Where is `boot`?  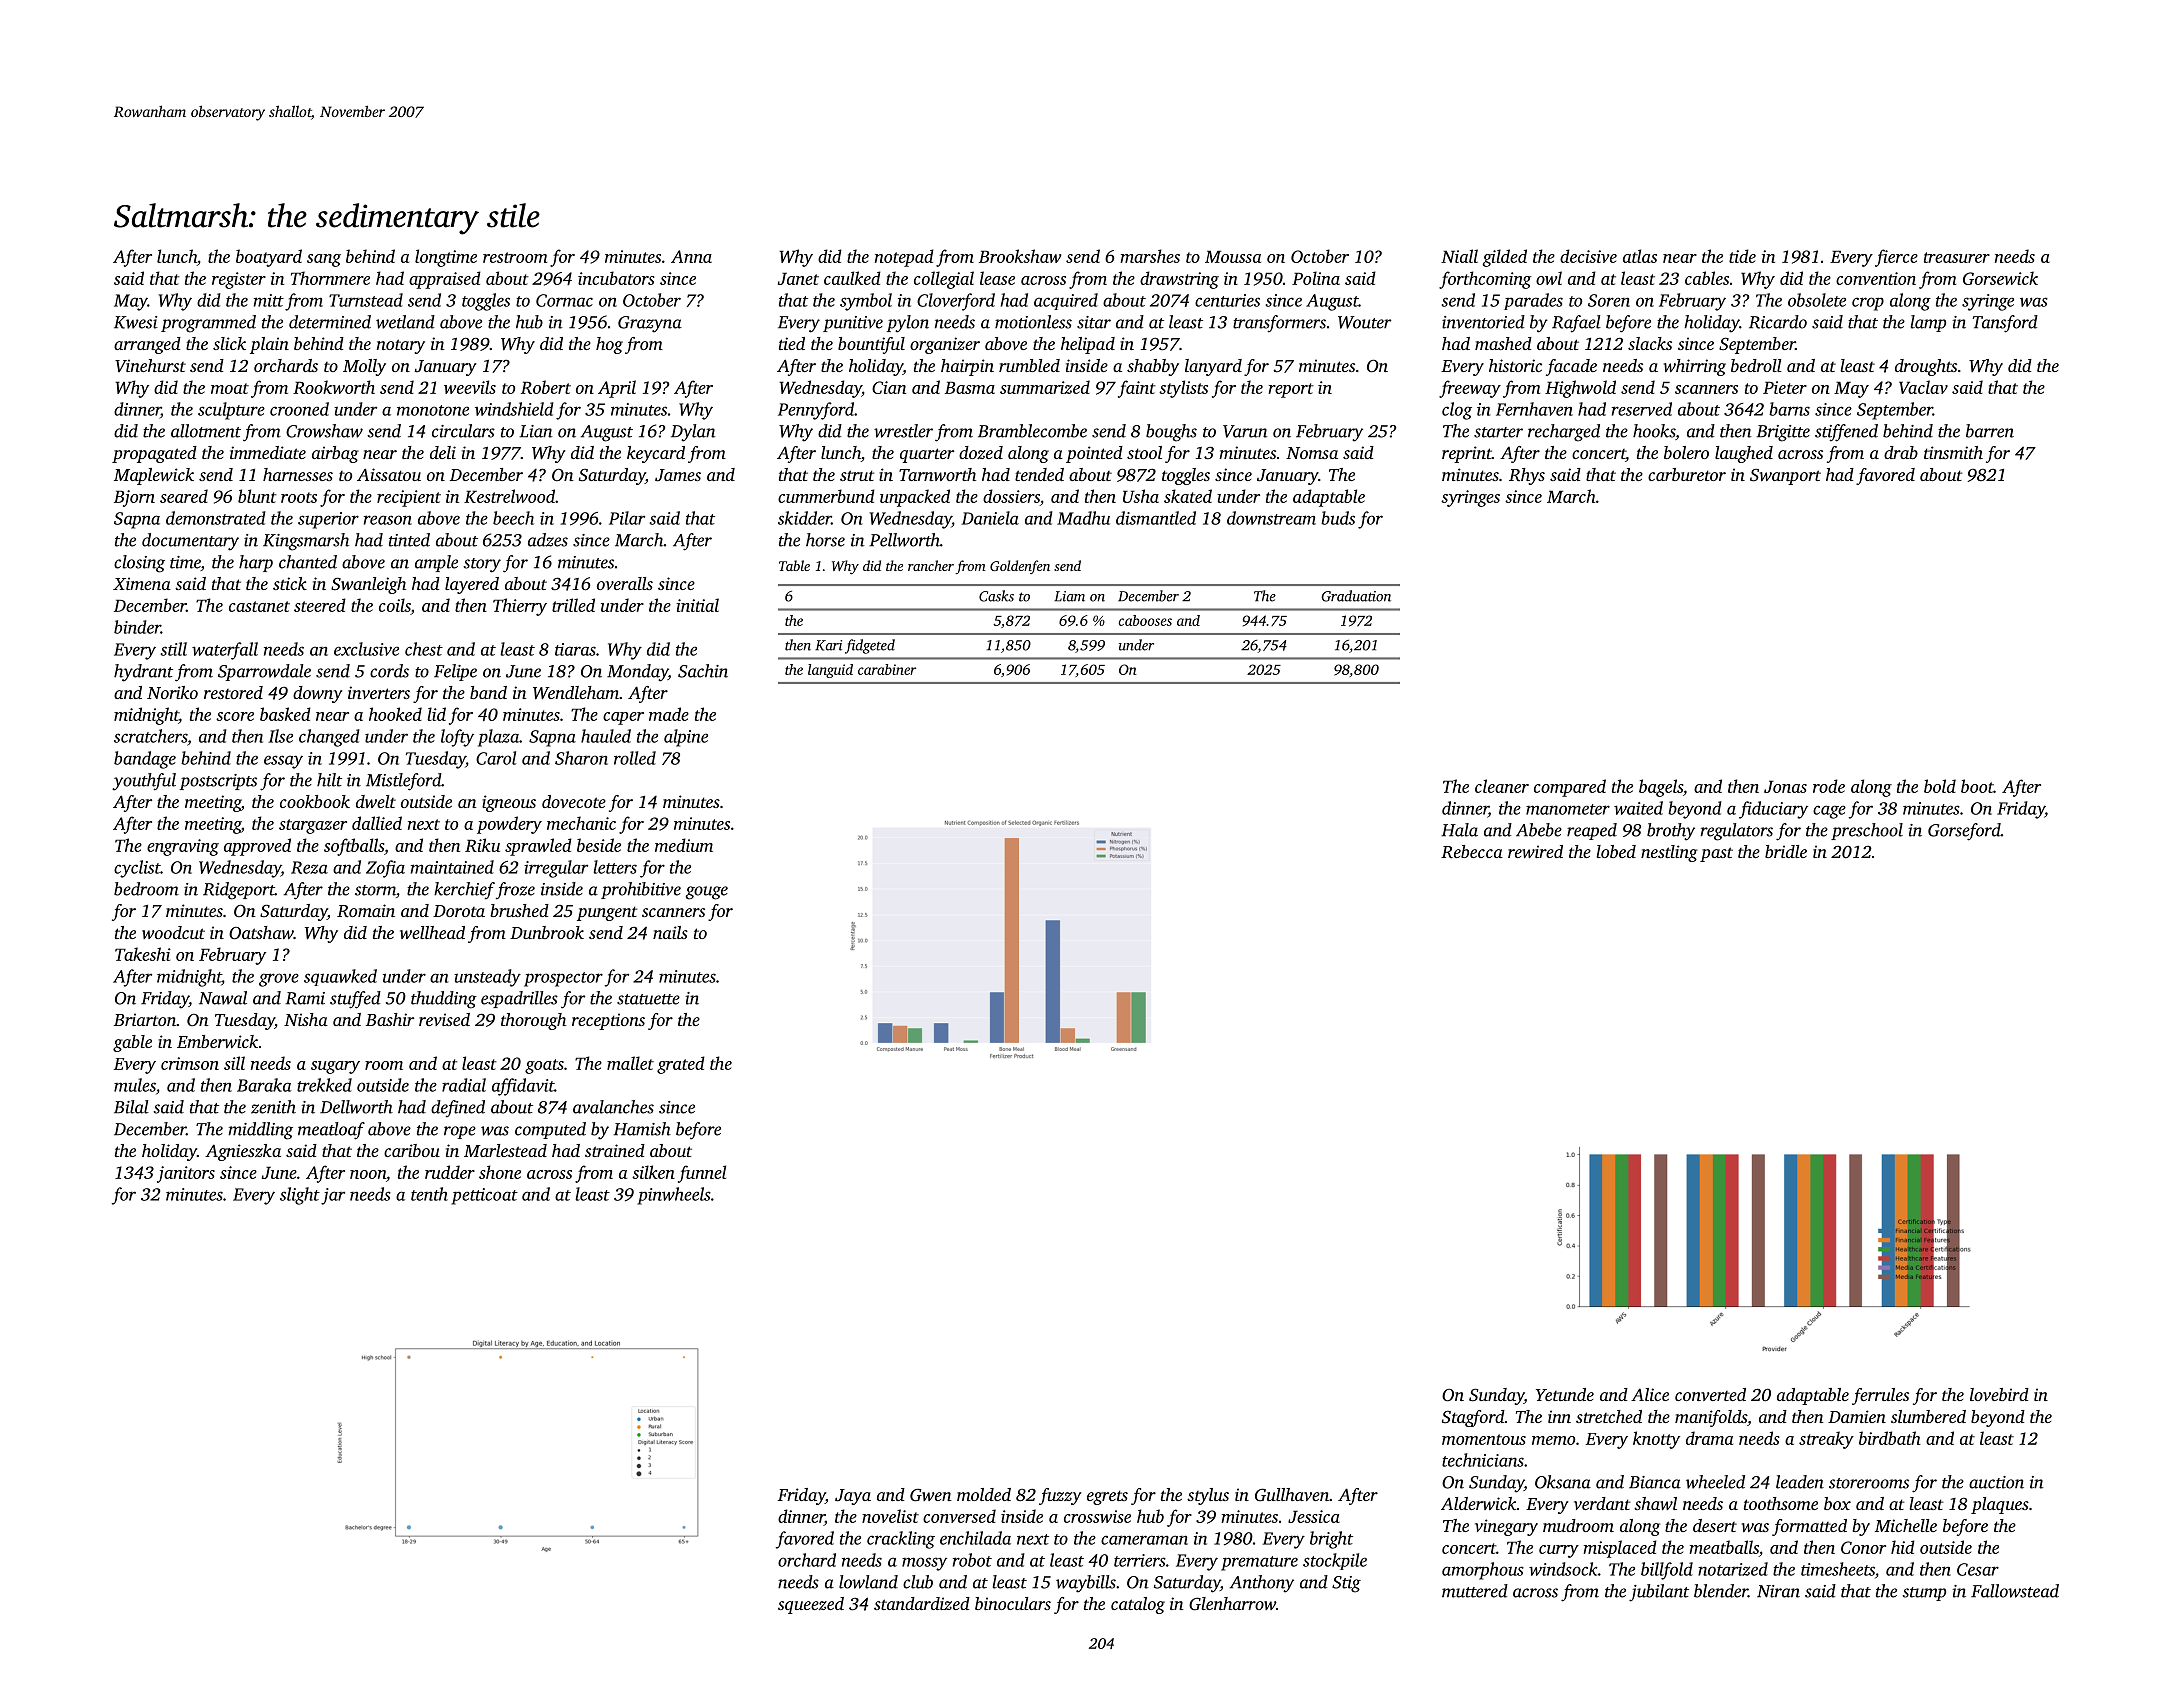 boot is located at coordinates (1977, 786).
